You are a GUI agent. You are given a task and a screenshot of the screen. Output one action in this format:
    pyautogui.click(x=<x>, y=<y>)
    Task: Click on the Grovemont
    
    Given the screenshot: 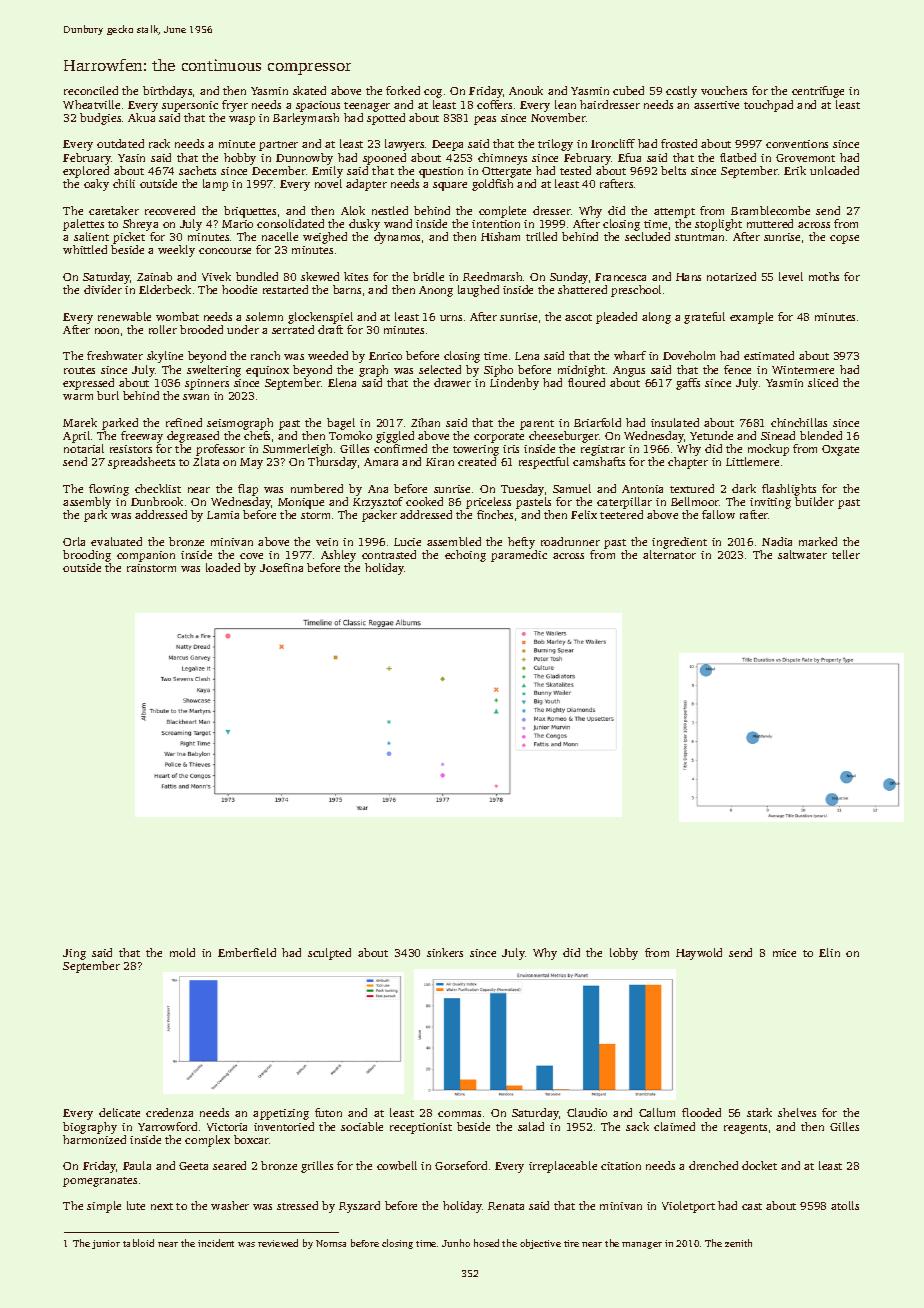 What is the action you would take?
    pyautogui.click(x=805, y=158)
